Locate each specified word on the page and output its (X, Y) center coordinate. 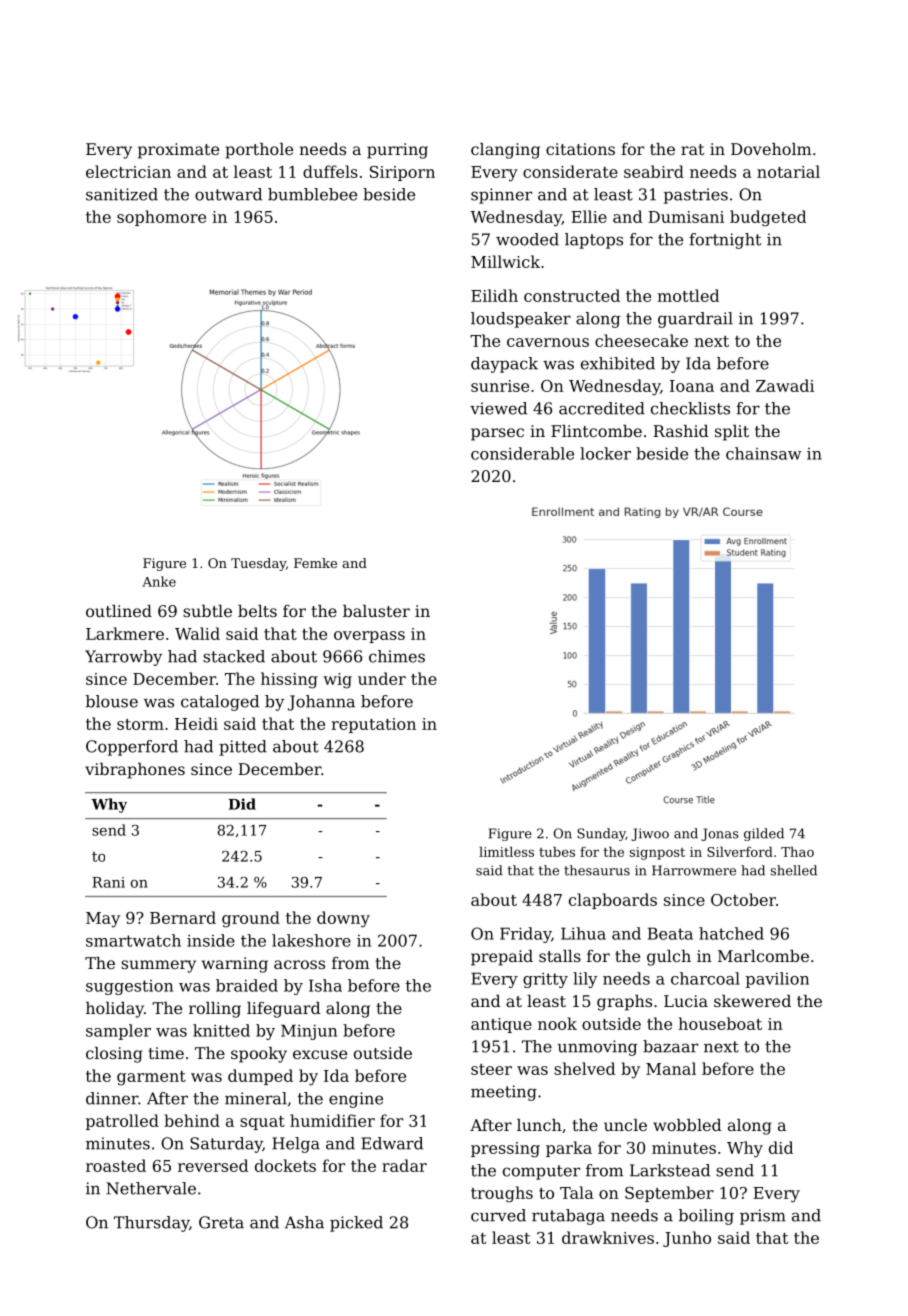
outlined (119, 611)
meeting (504, 1093)
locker (605, 453)
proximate (178, 151)
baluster (376, 611)
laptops (594, 241)
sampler (118, 1032)
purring (397, 151)
